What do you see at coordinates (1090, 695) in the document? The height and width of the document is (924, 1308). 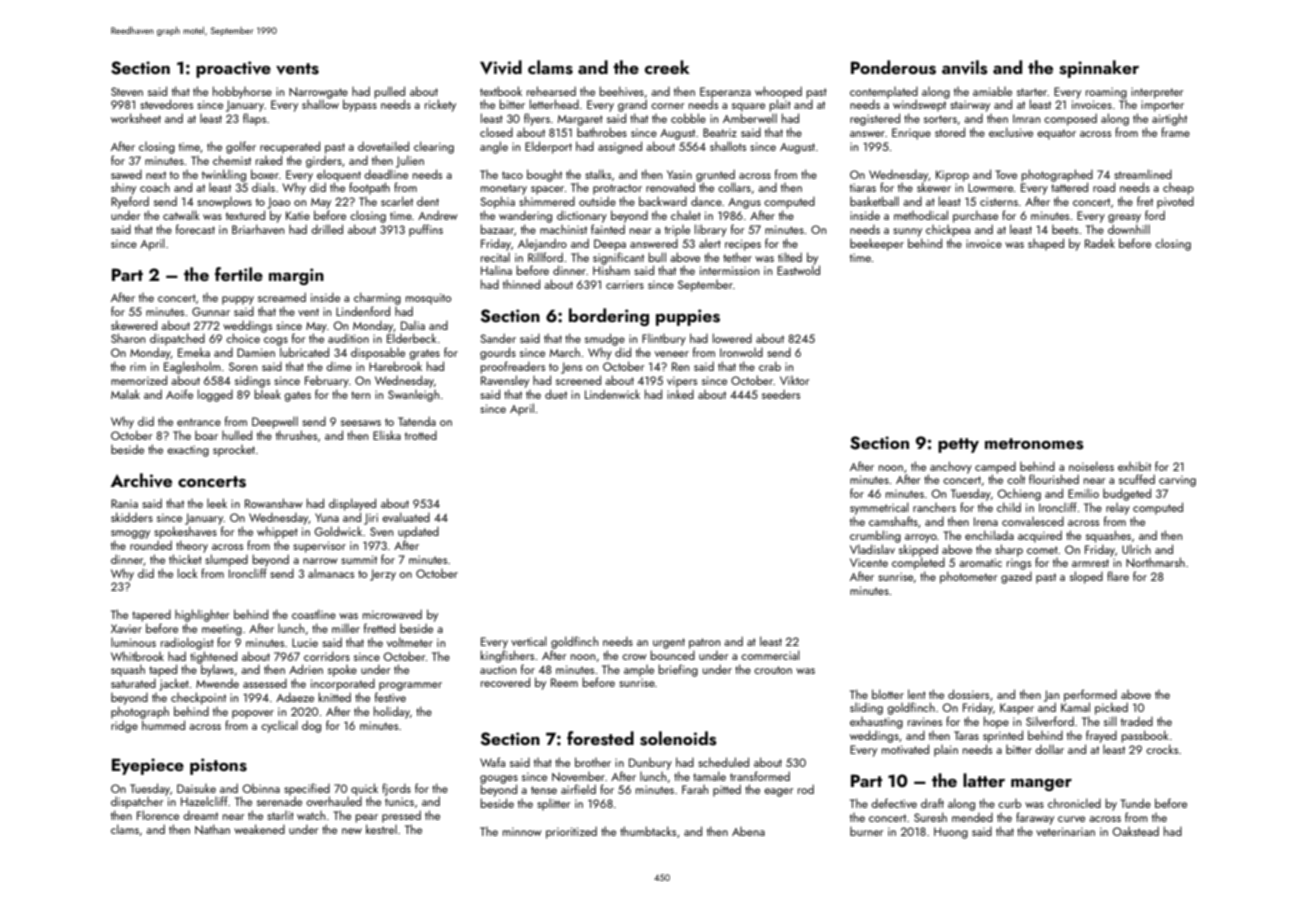 I see `performed` at bounding box center [1090, 695].
